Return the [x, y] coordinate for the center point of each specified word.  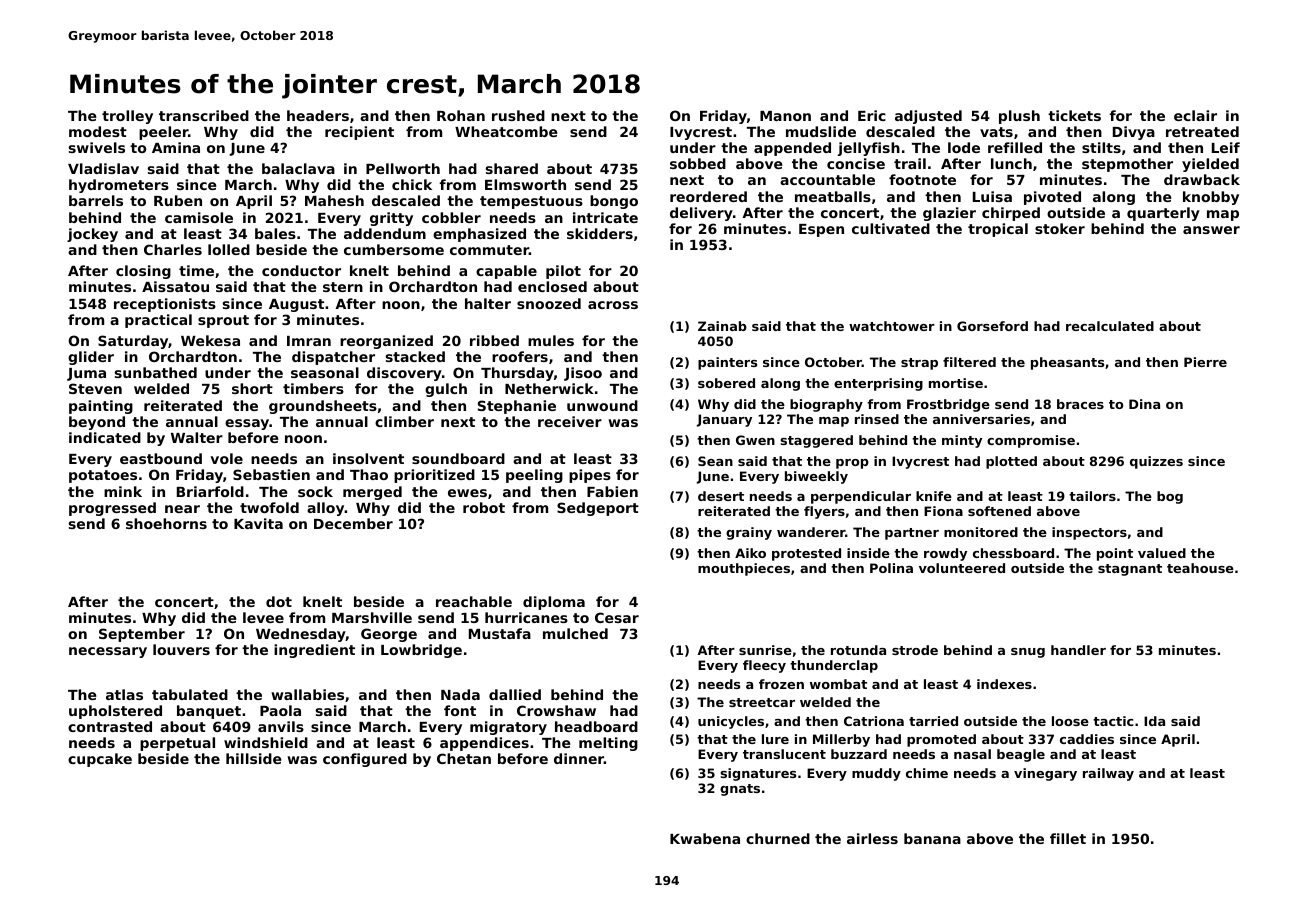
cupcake [100, 760]
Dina [1144, 404]
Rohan [461, 115]
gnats [740, 790]
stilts [1101, 147]
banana [932, 838]
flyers [824, 512]
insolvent [368, 458]
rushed [518, 115]
